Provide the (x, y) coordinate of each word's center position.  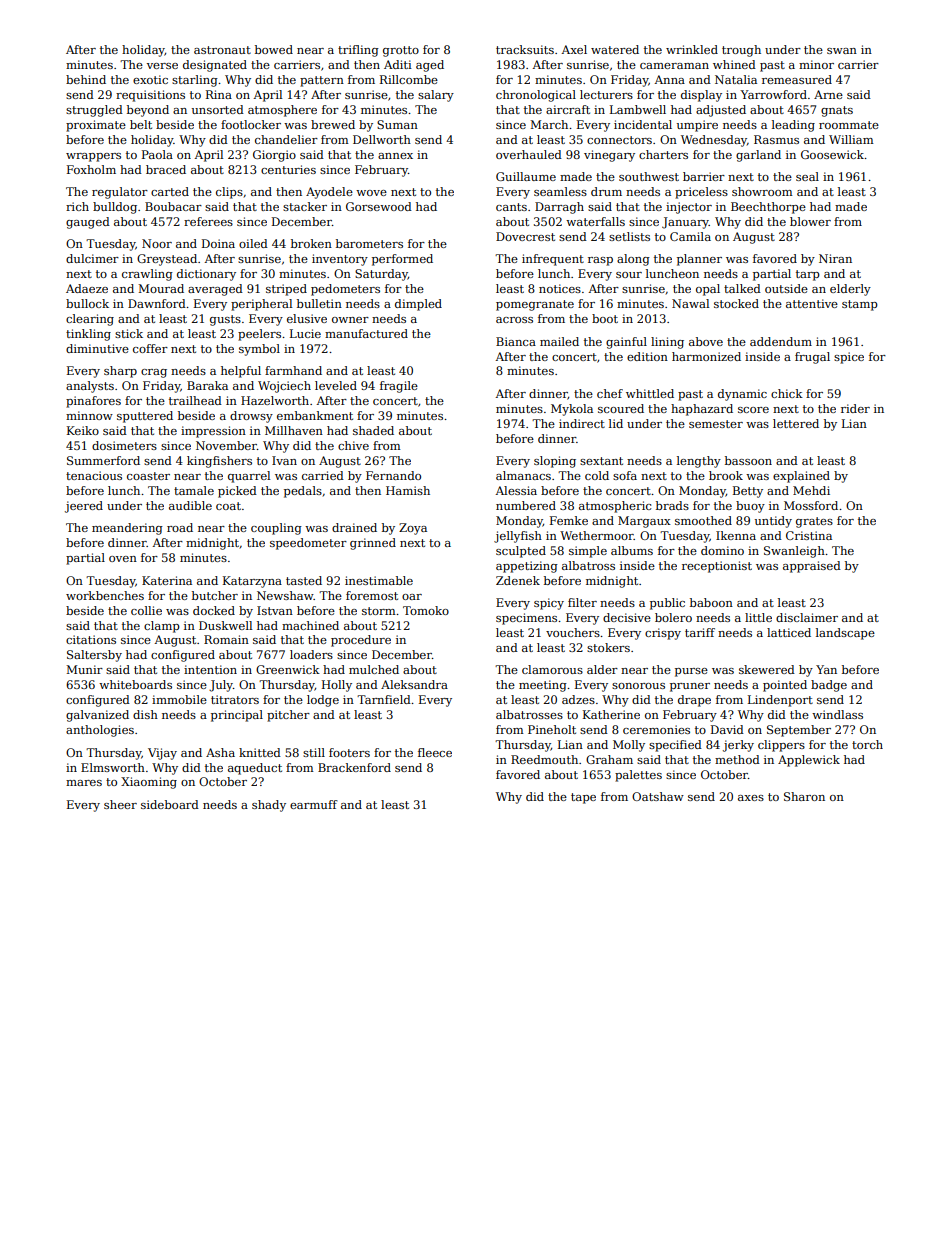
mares (84, 783)
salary (436, 96)
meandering (127, 529)
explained (801, 477)
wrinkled (692, 49)
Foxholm (91, 169)
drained (354, 527)
